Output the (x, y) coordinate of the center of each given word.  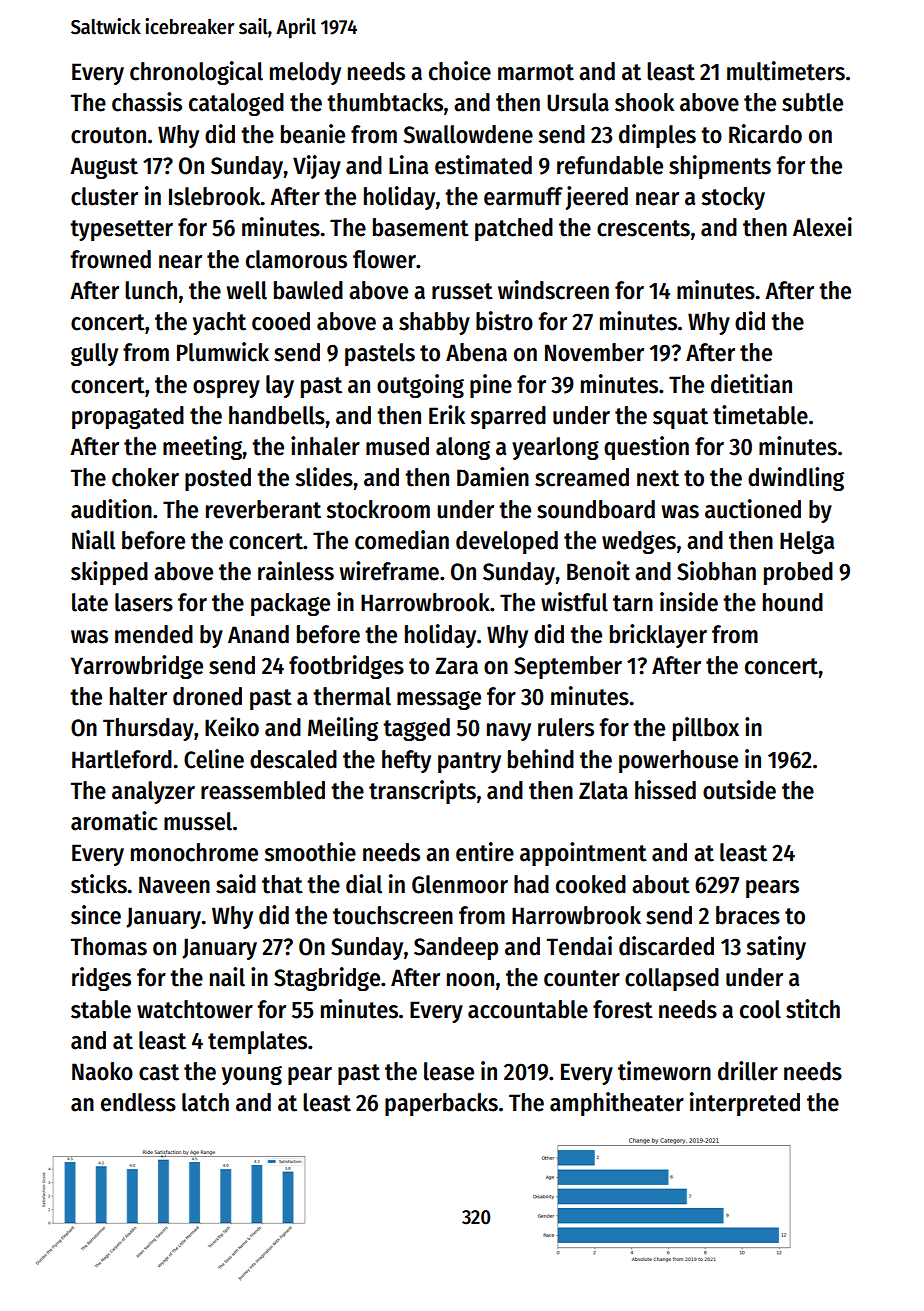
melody (305, 73)
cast (159, 1072)
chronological (196, 73)
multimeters (786, 71)
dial (364, 884)
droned (207, 696)
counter (582, 978)
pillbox (706, 729)
